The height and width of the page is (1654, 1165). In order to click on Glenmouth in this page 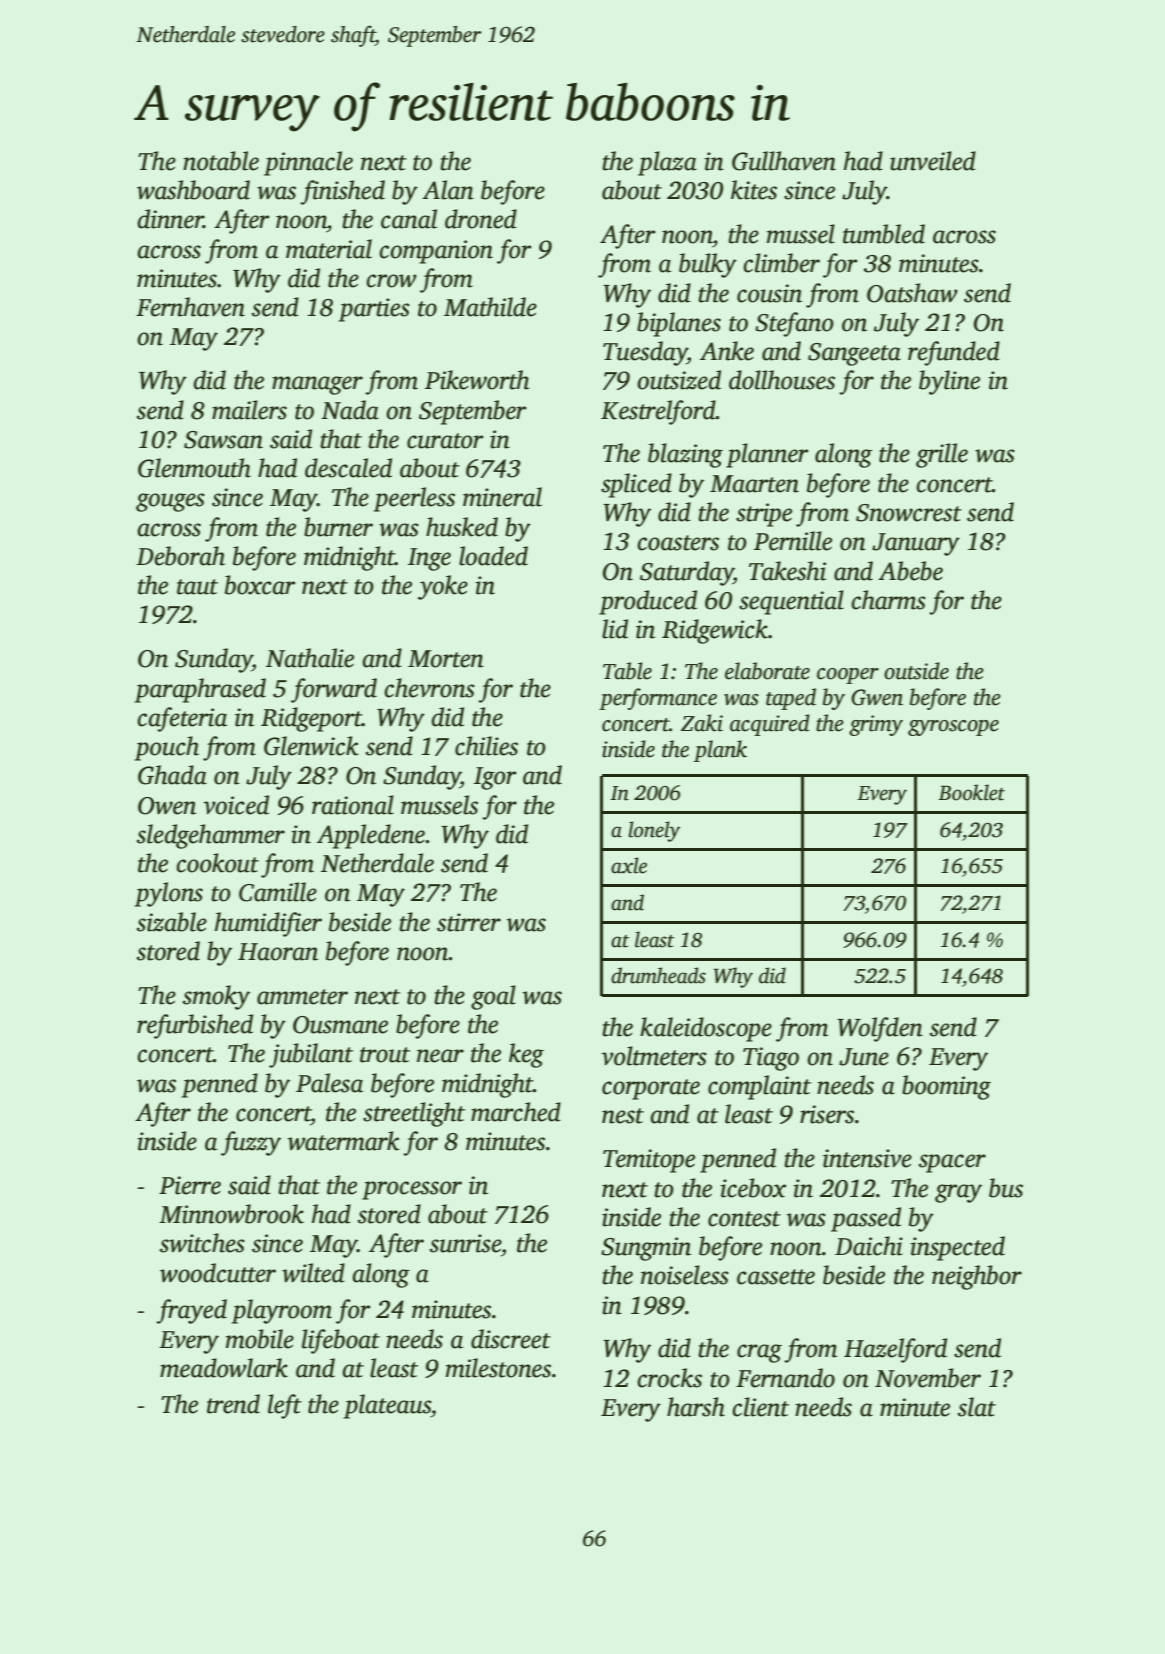, I will do `click(194, 468)`.
